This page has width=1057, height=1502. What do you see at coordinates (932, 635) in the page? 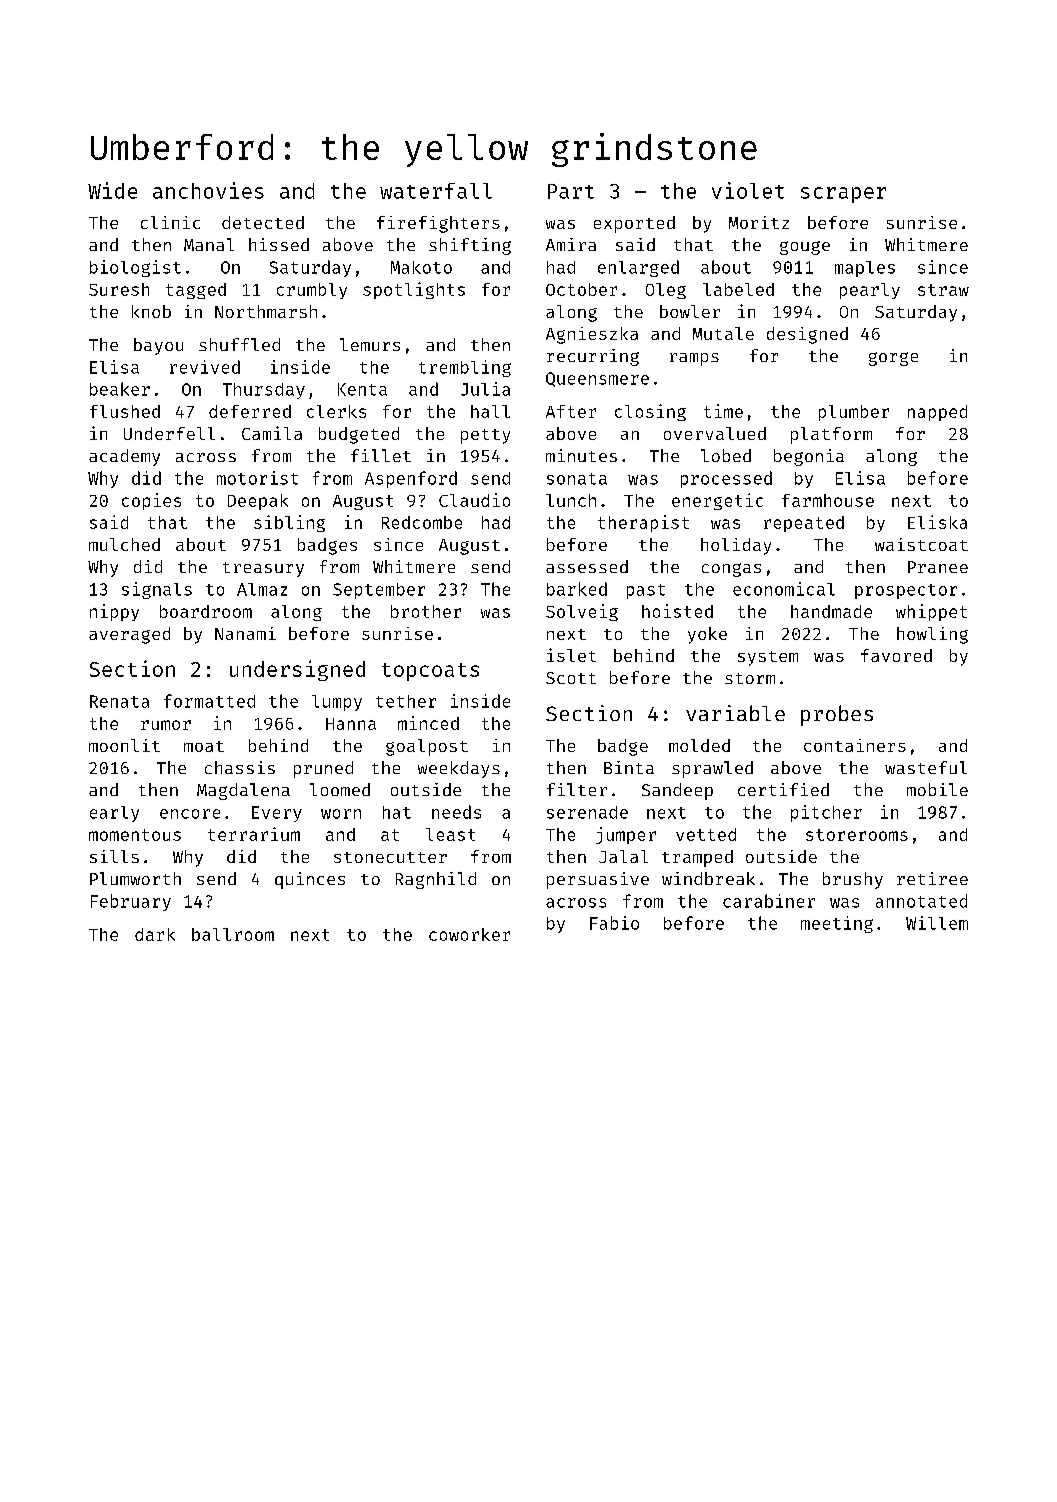
I see `howling` at bounding box center [932, 635].
